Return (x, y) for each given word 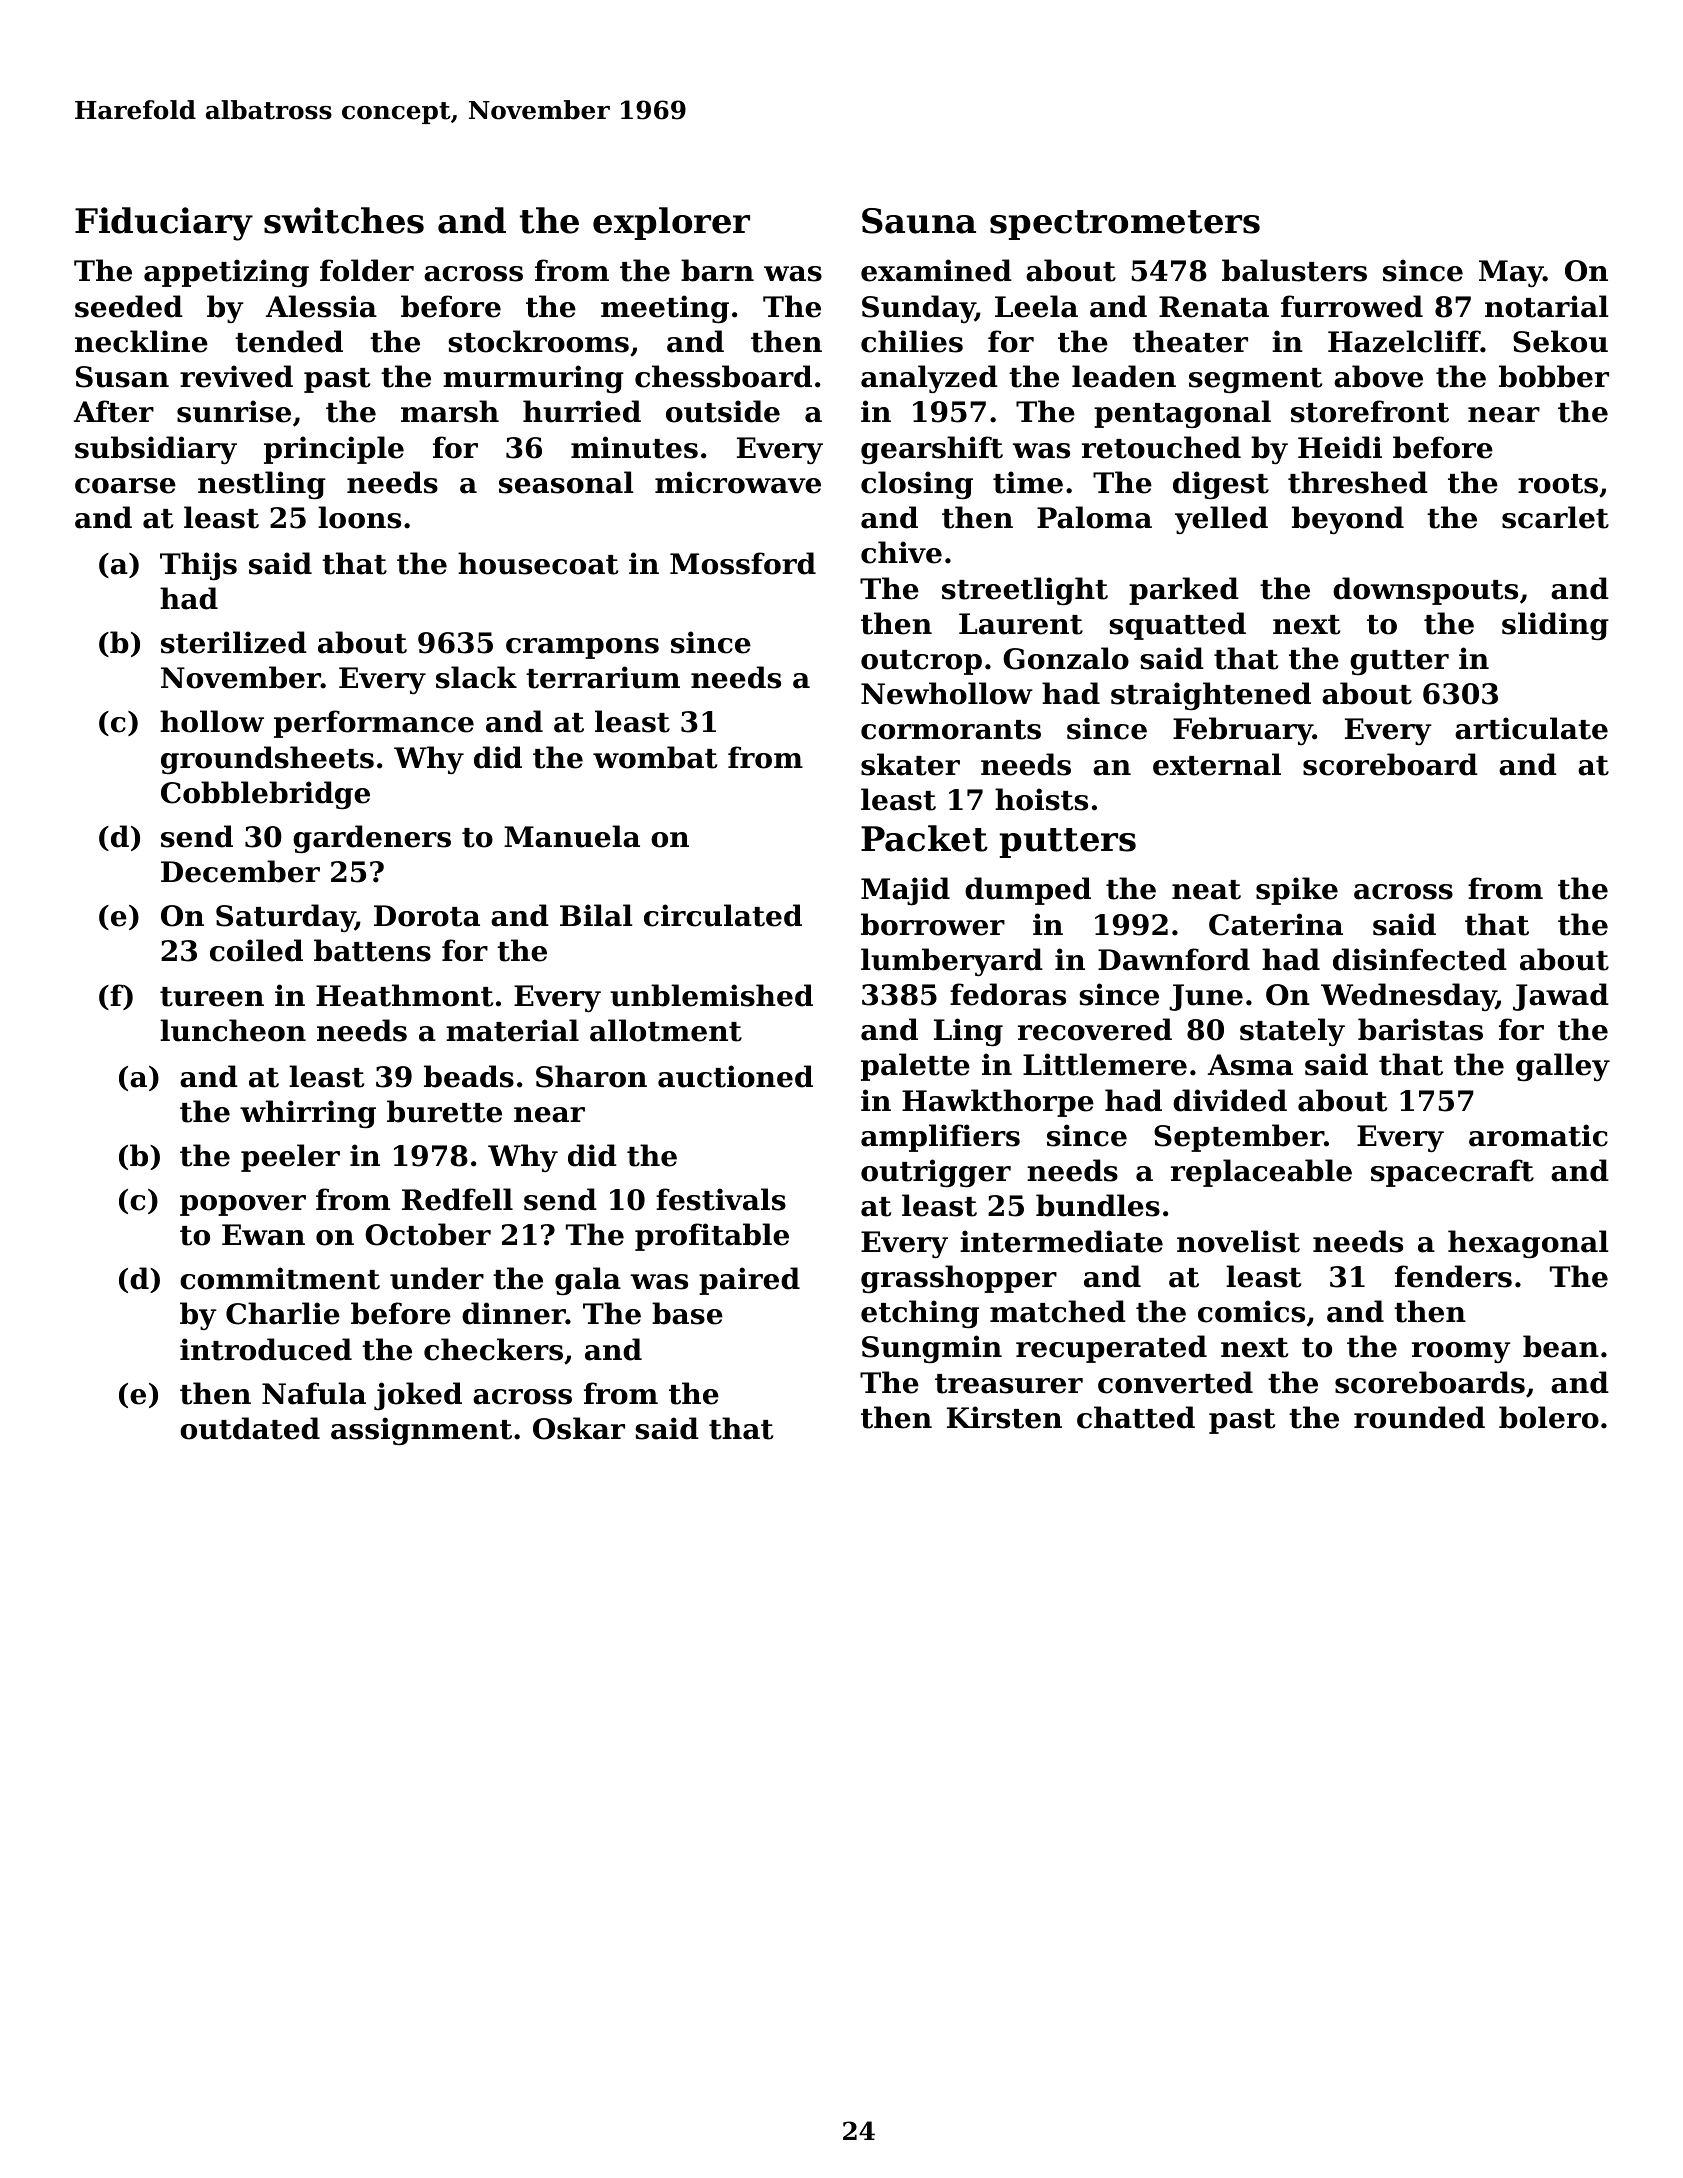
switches (344, 220)
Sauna (919, 221)
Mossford (743, 563)
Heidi (1340, 447)
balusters (1294, 270)
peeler (290, 1158)
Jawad (1561, 997)
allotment (666, 1030)
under (437, 1278)
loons (359, 517)
